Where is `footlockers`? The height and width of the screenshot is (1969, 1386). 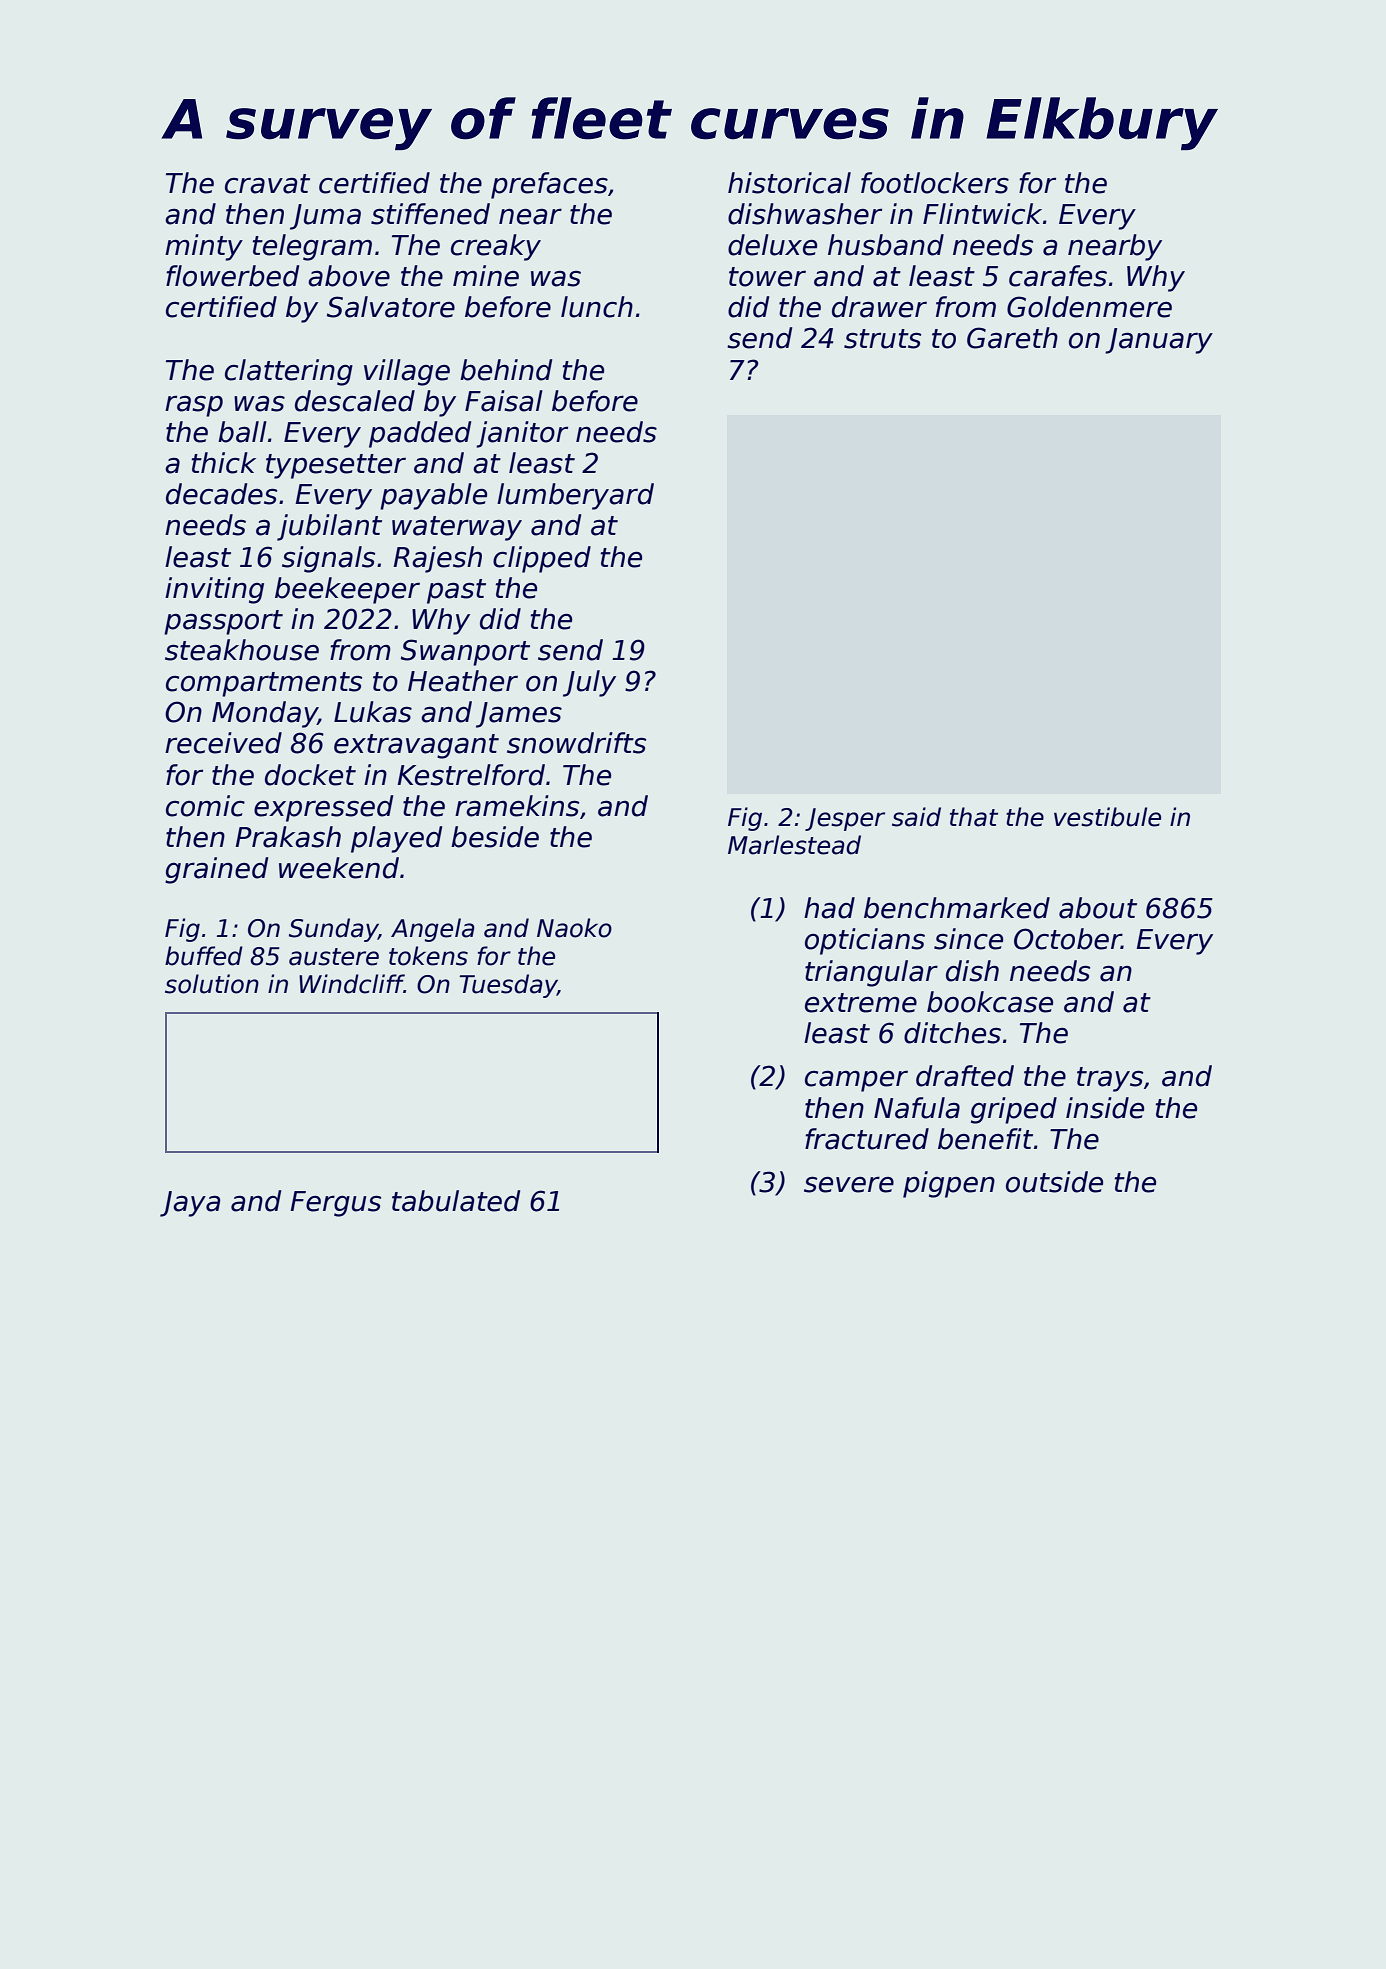
footlockers is located at coordinates (935, 183).
